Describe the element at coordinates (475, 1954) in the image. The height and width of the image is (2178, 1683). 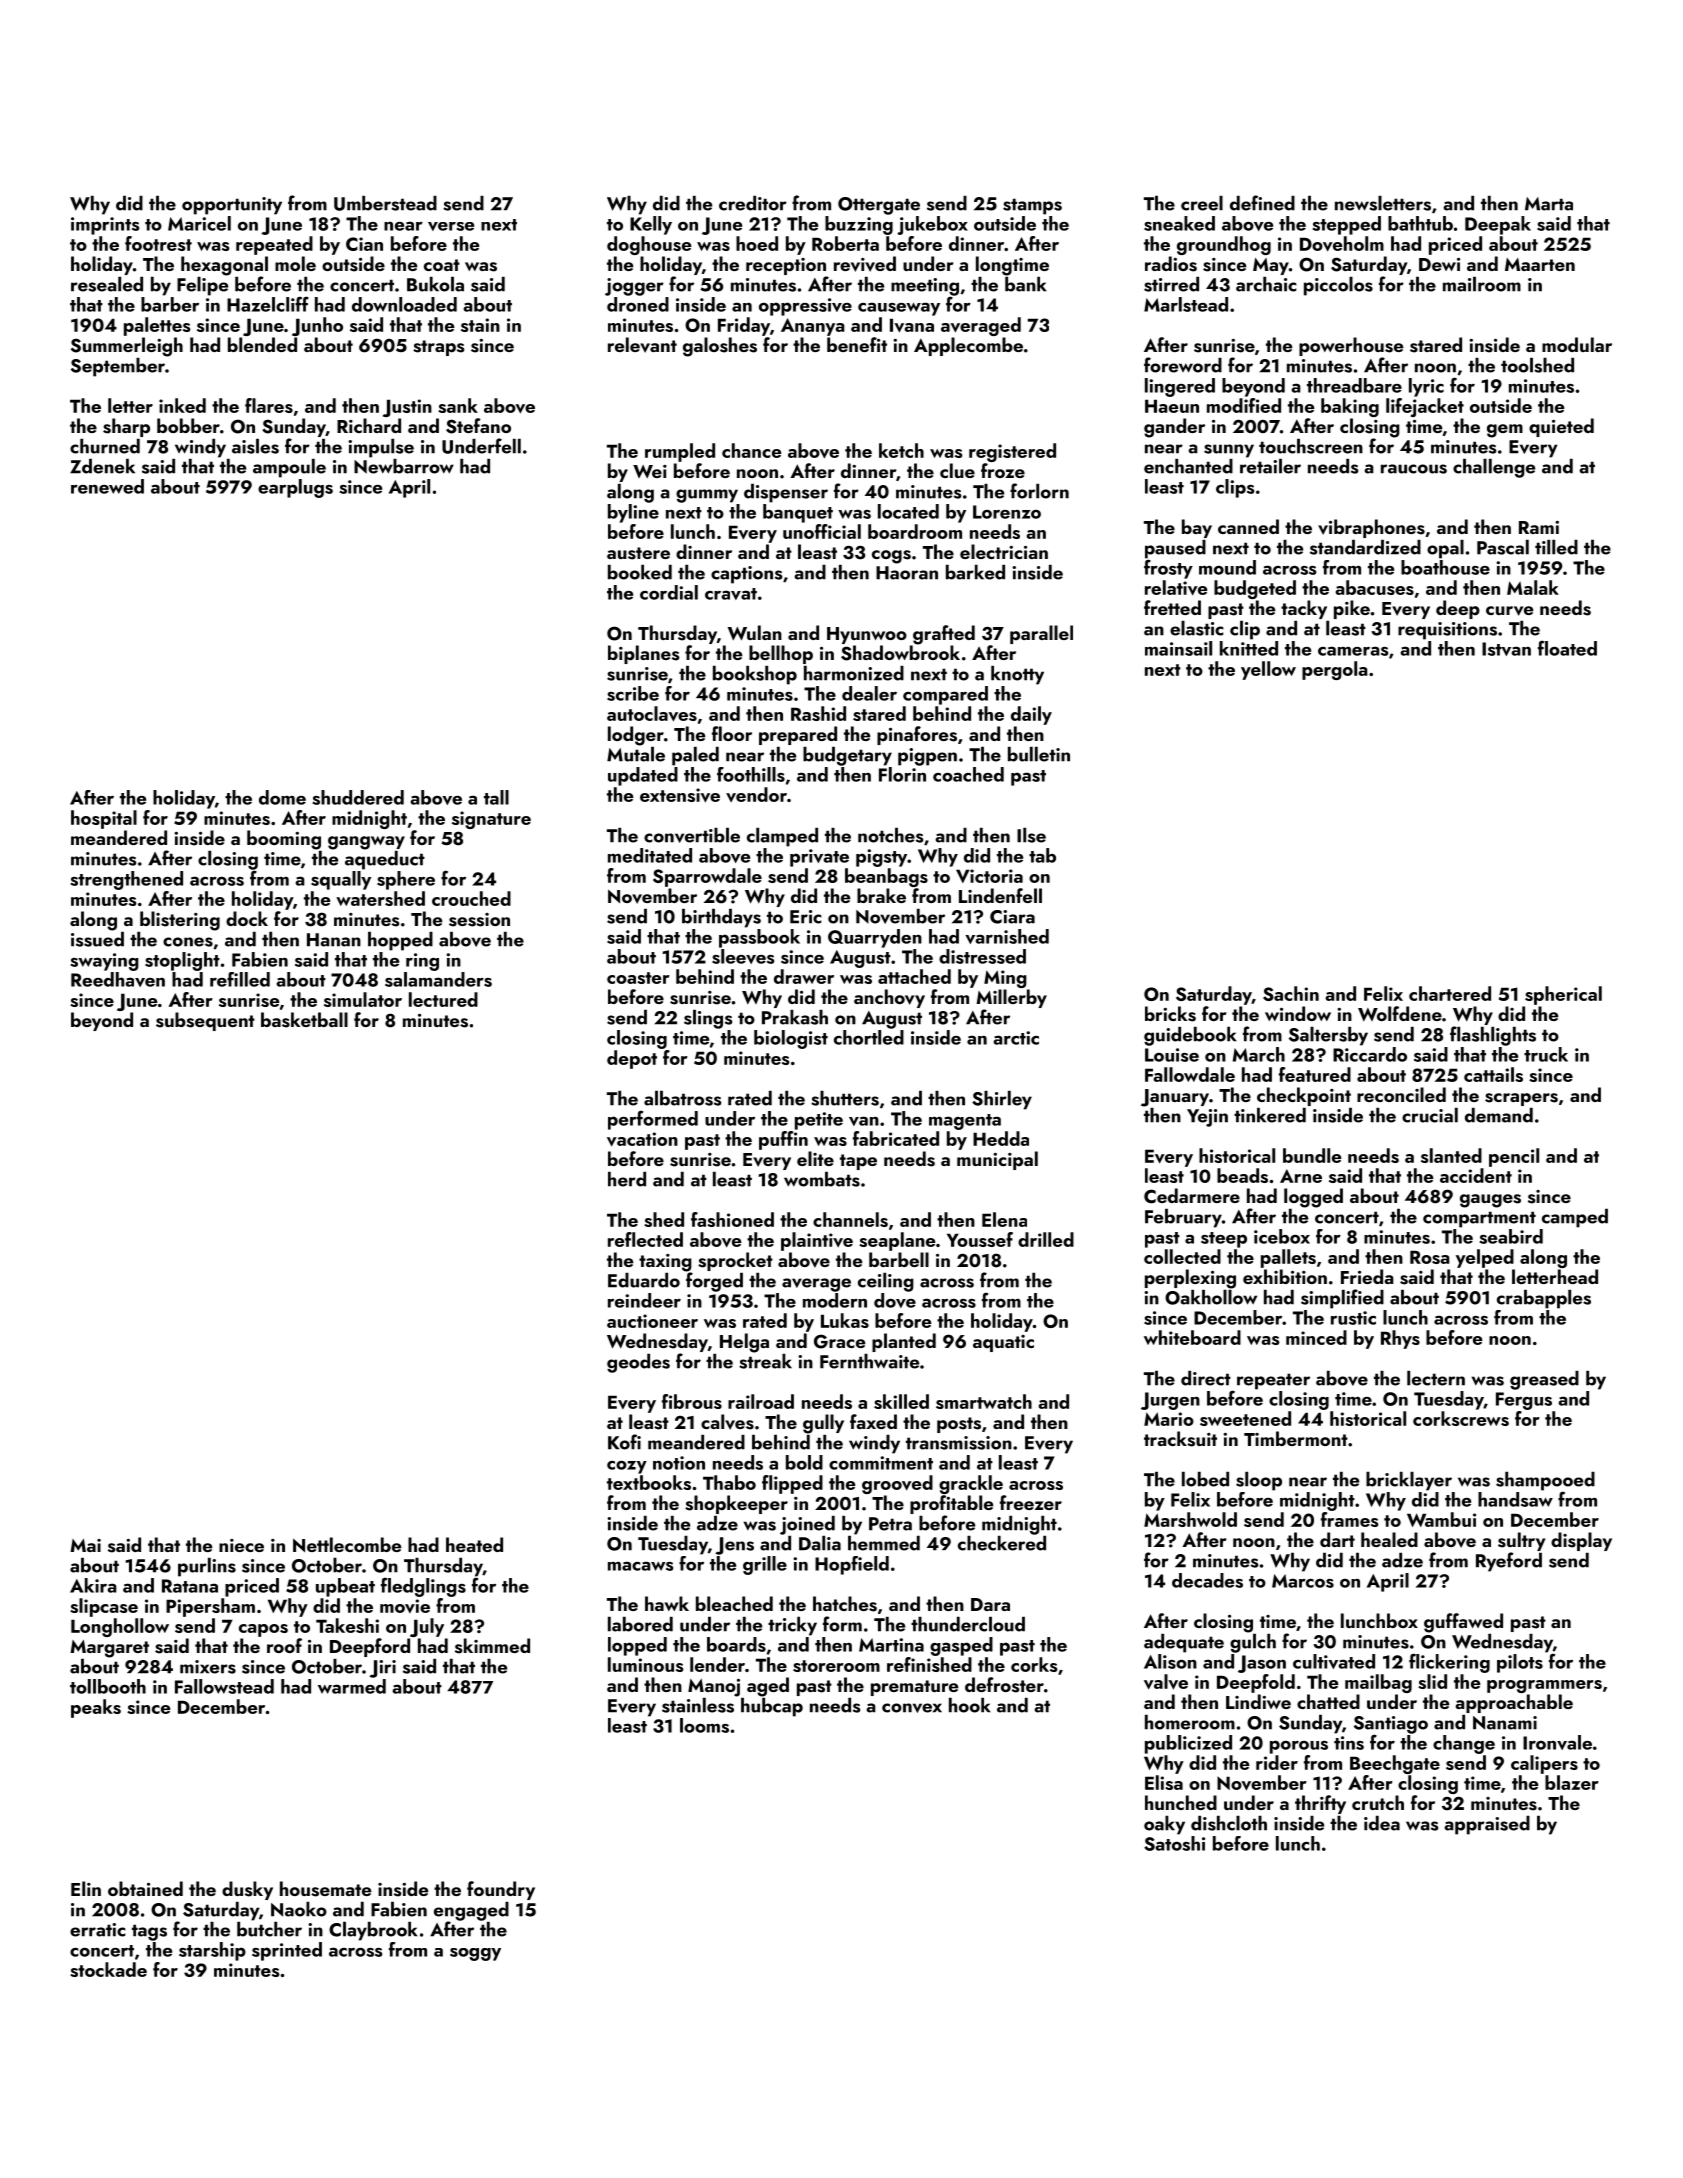
I see `soggy` at that location.
